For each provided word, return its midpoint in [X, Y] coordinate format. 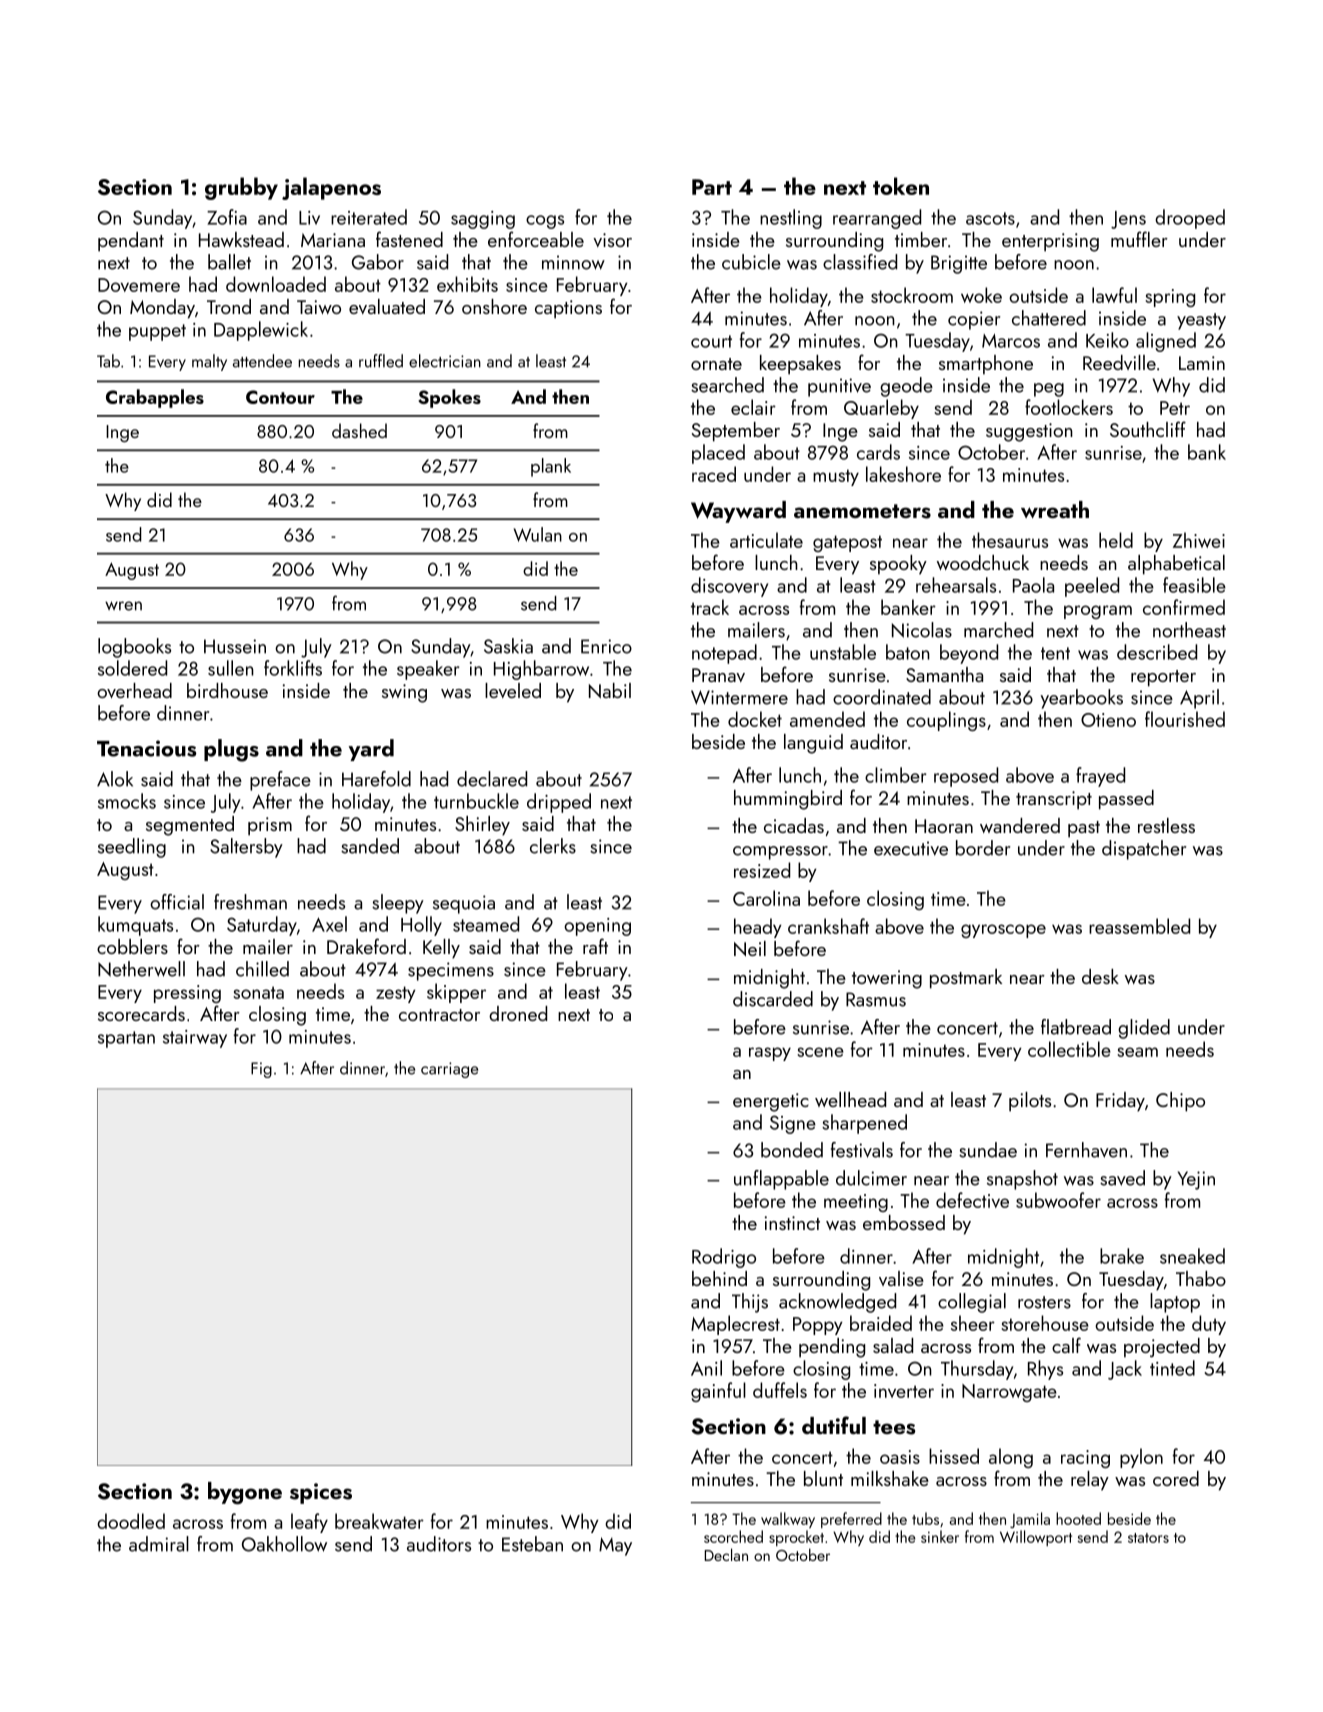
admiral [159, 1544]
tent [1055, 653]
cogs [545, 222]
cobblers [132, 946]
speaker [428, 670]
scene [820, 1052]
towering [887, 979]
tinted [1172, 1368]
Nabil [610, 690]
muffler [1139, 239]
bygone [245, 1493]
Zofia [227, 217]
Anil [706, 1368]
